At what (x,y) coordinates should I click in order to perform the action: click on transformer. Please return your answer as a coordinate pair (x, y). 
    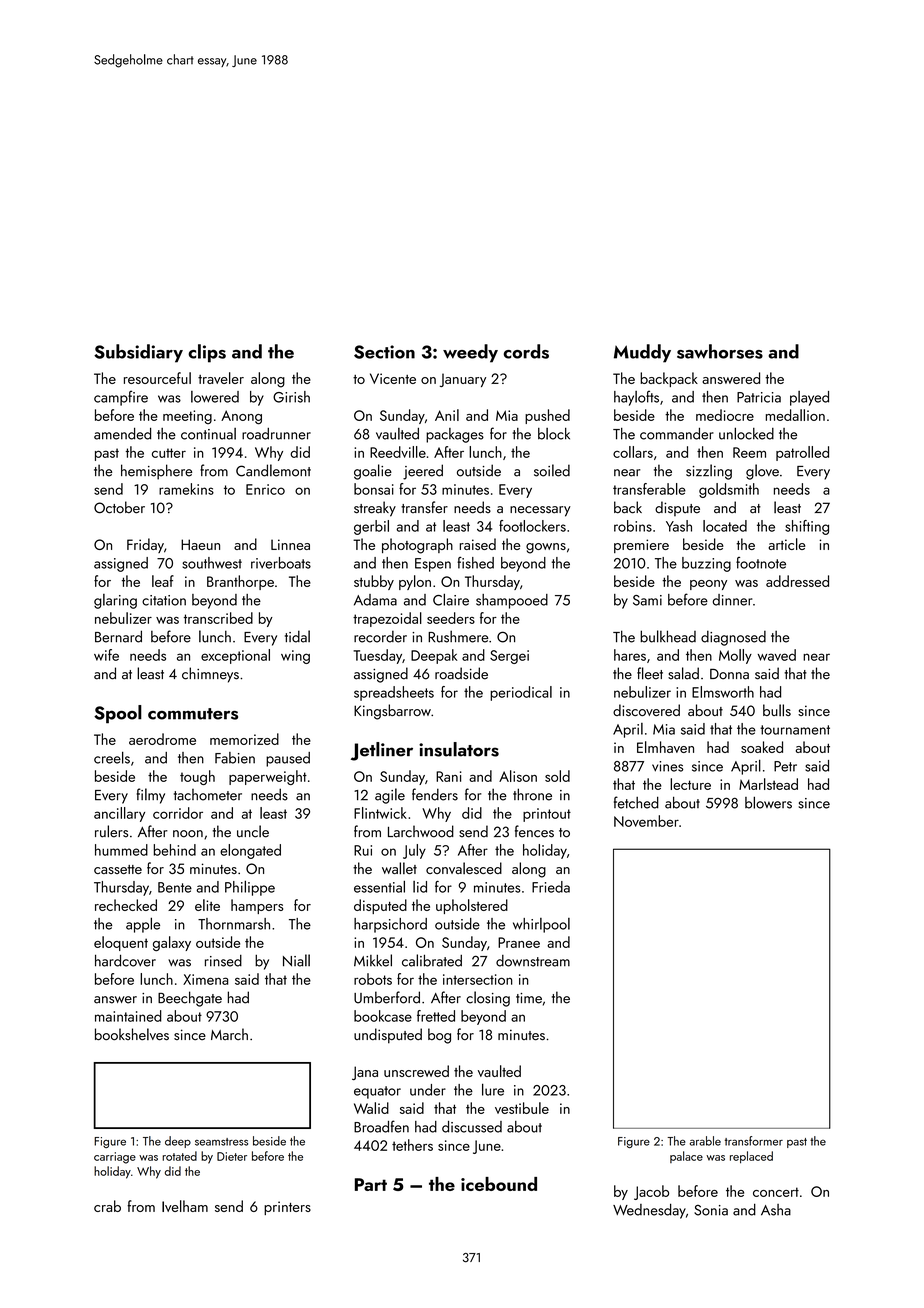
    Looking at the image, I should click on (754, 1141).
